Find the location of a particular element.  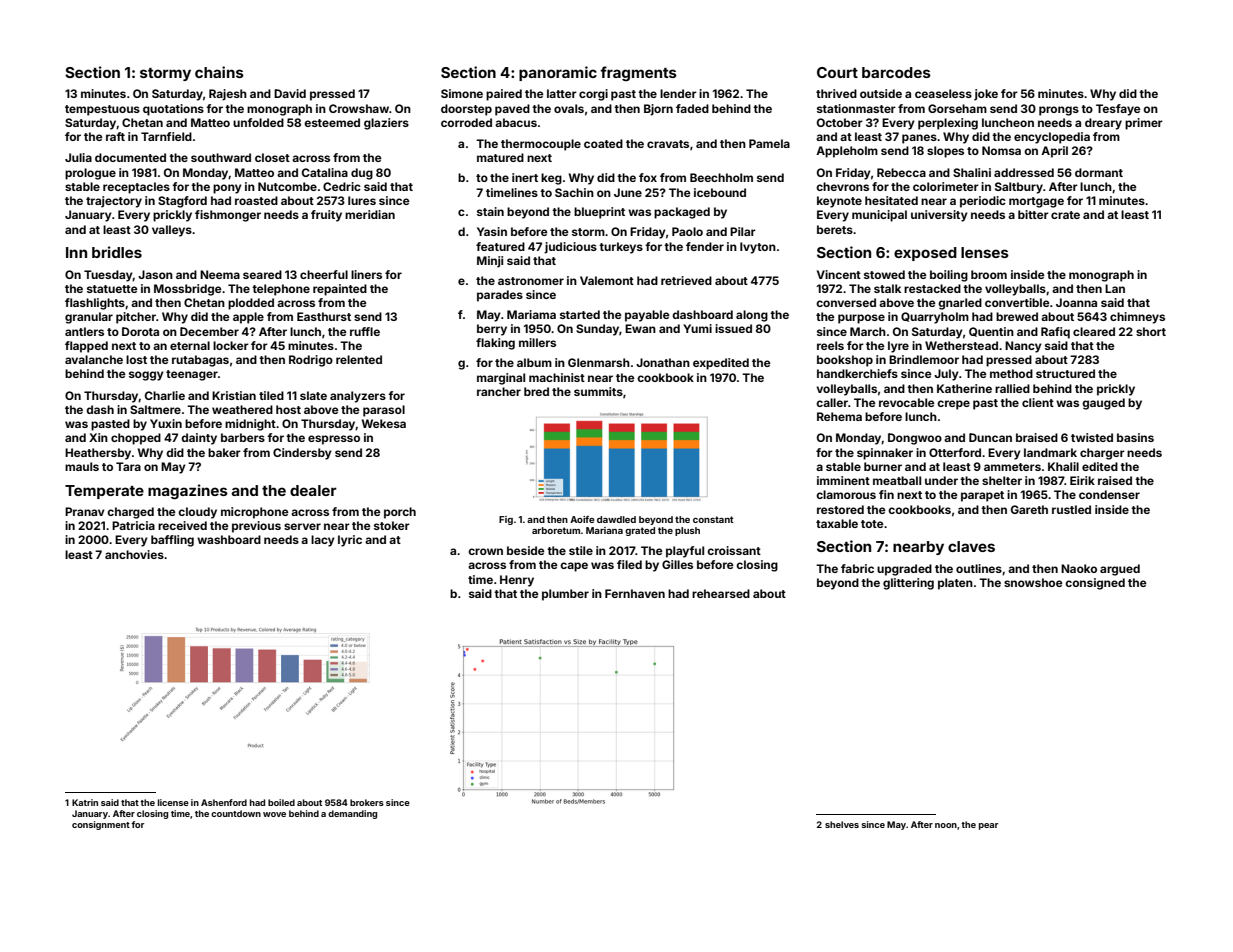

wove is located at coordinates (274, 814).
